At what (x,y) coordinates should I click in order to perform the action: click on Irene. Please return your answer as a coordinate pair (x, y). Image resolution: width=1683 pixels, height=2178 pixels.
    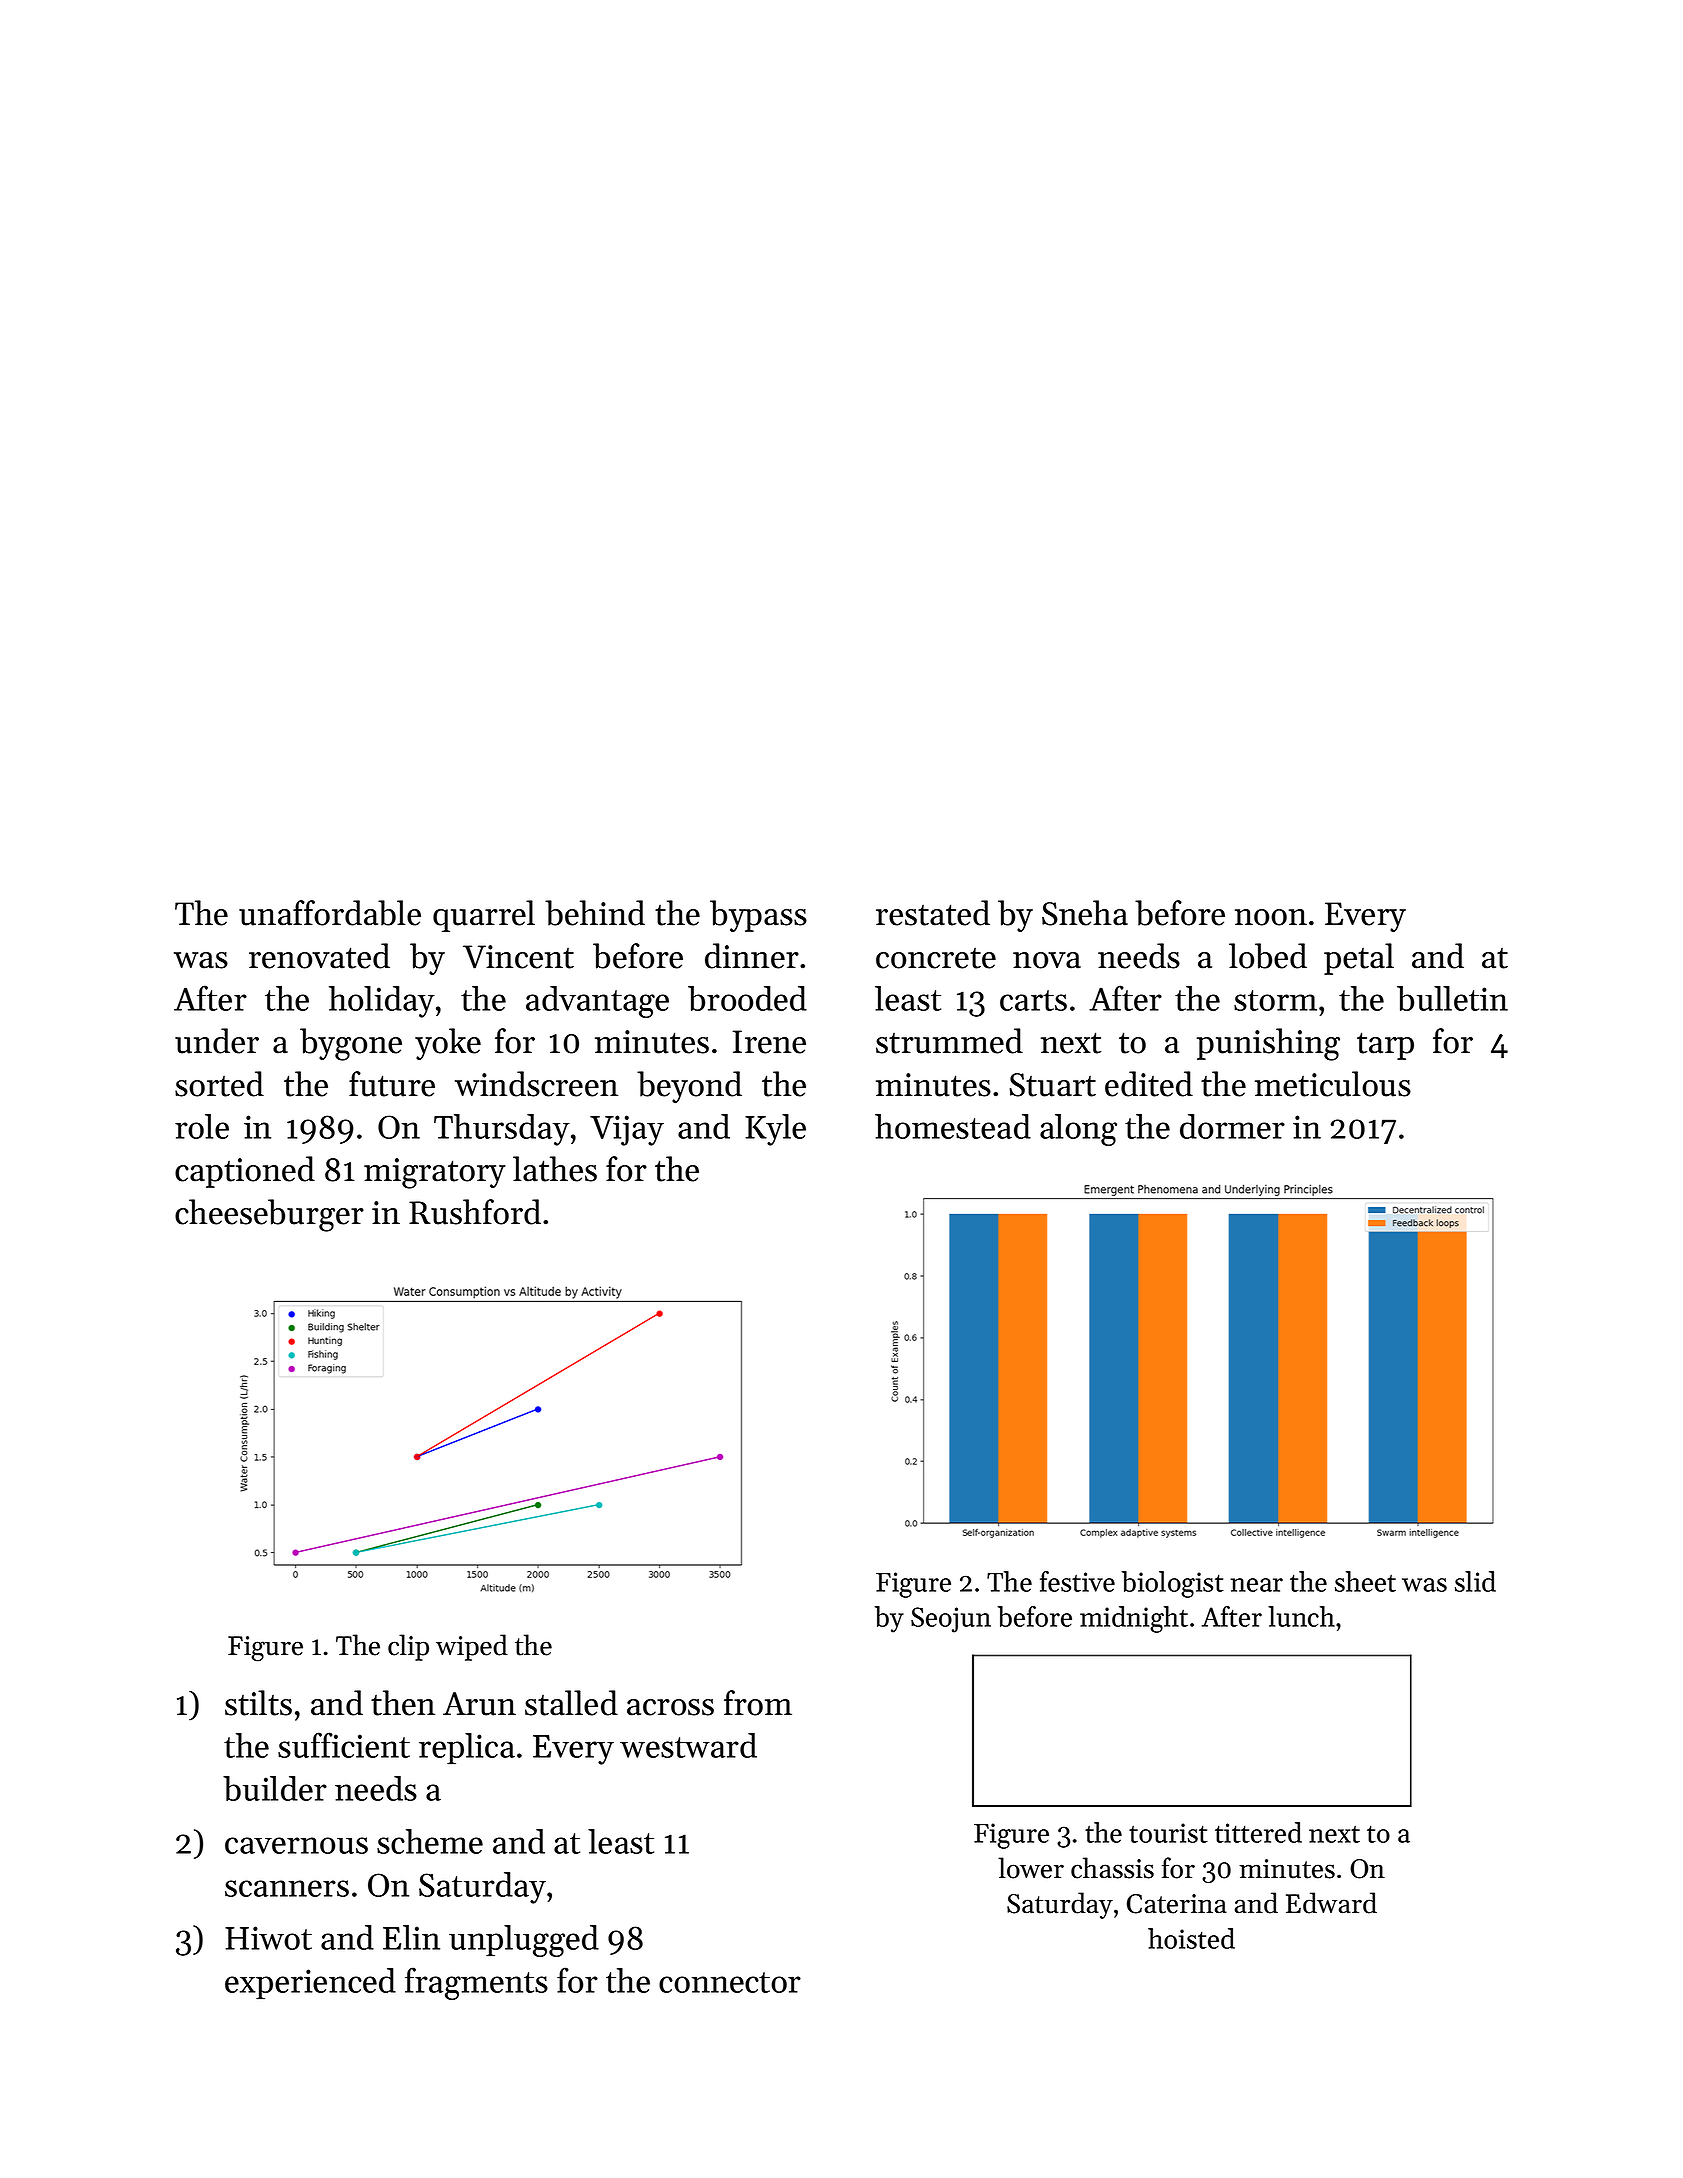
    Looking at the image, I should click on (769, 1042).
